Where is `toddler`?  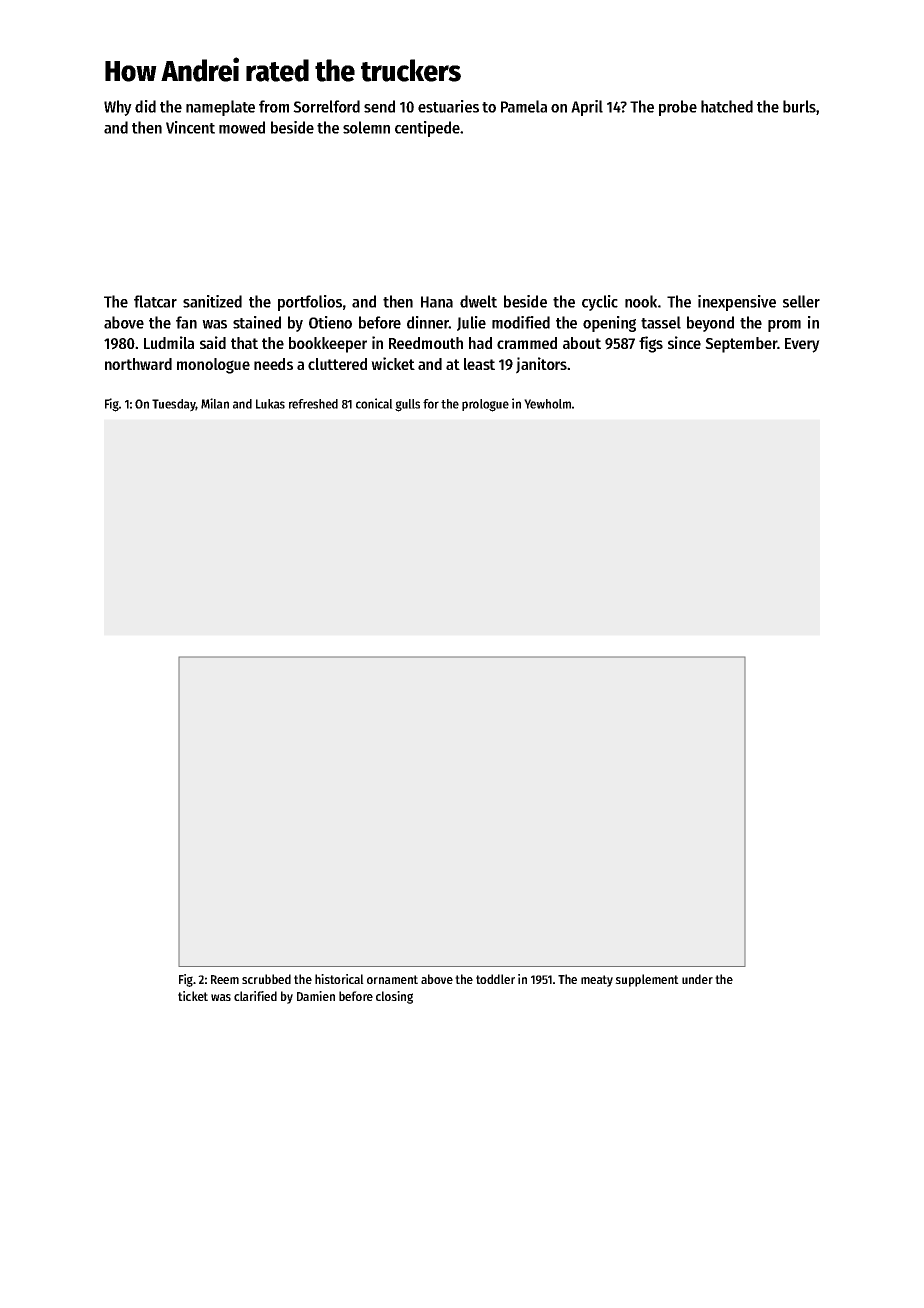 toddler is located at coordinates (495, 979).
